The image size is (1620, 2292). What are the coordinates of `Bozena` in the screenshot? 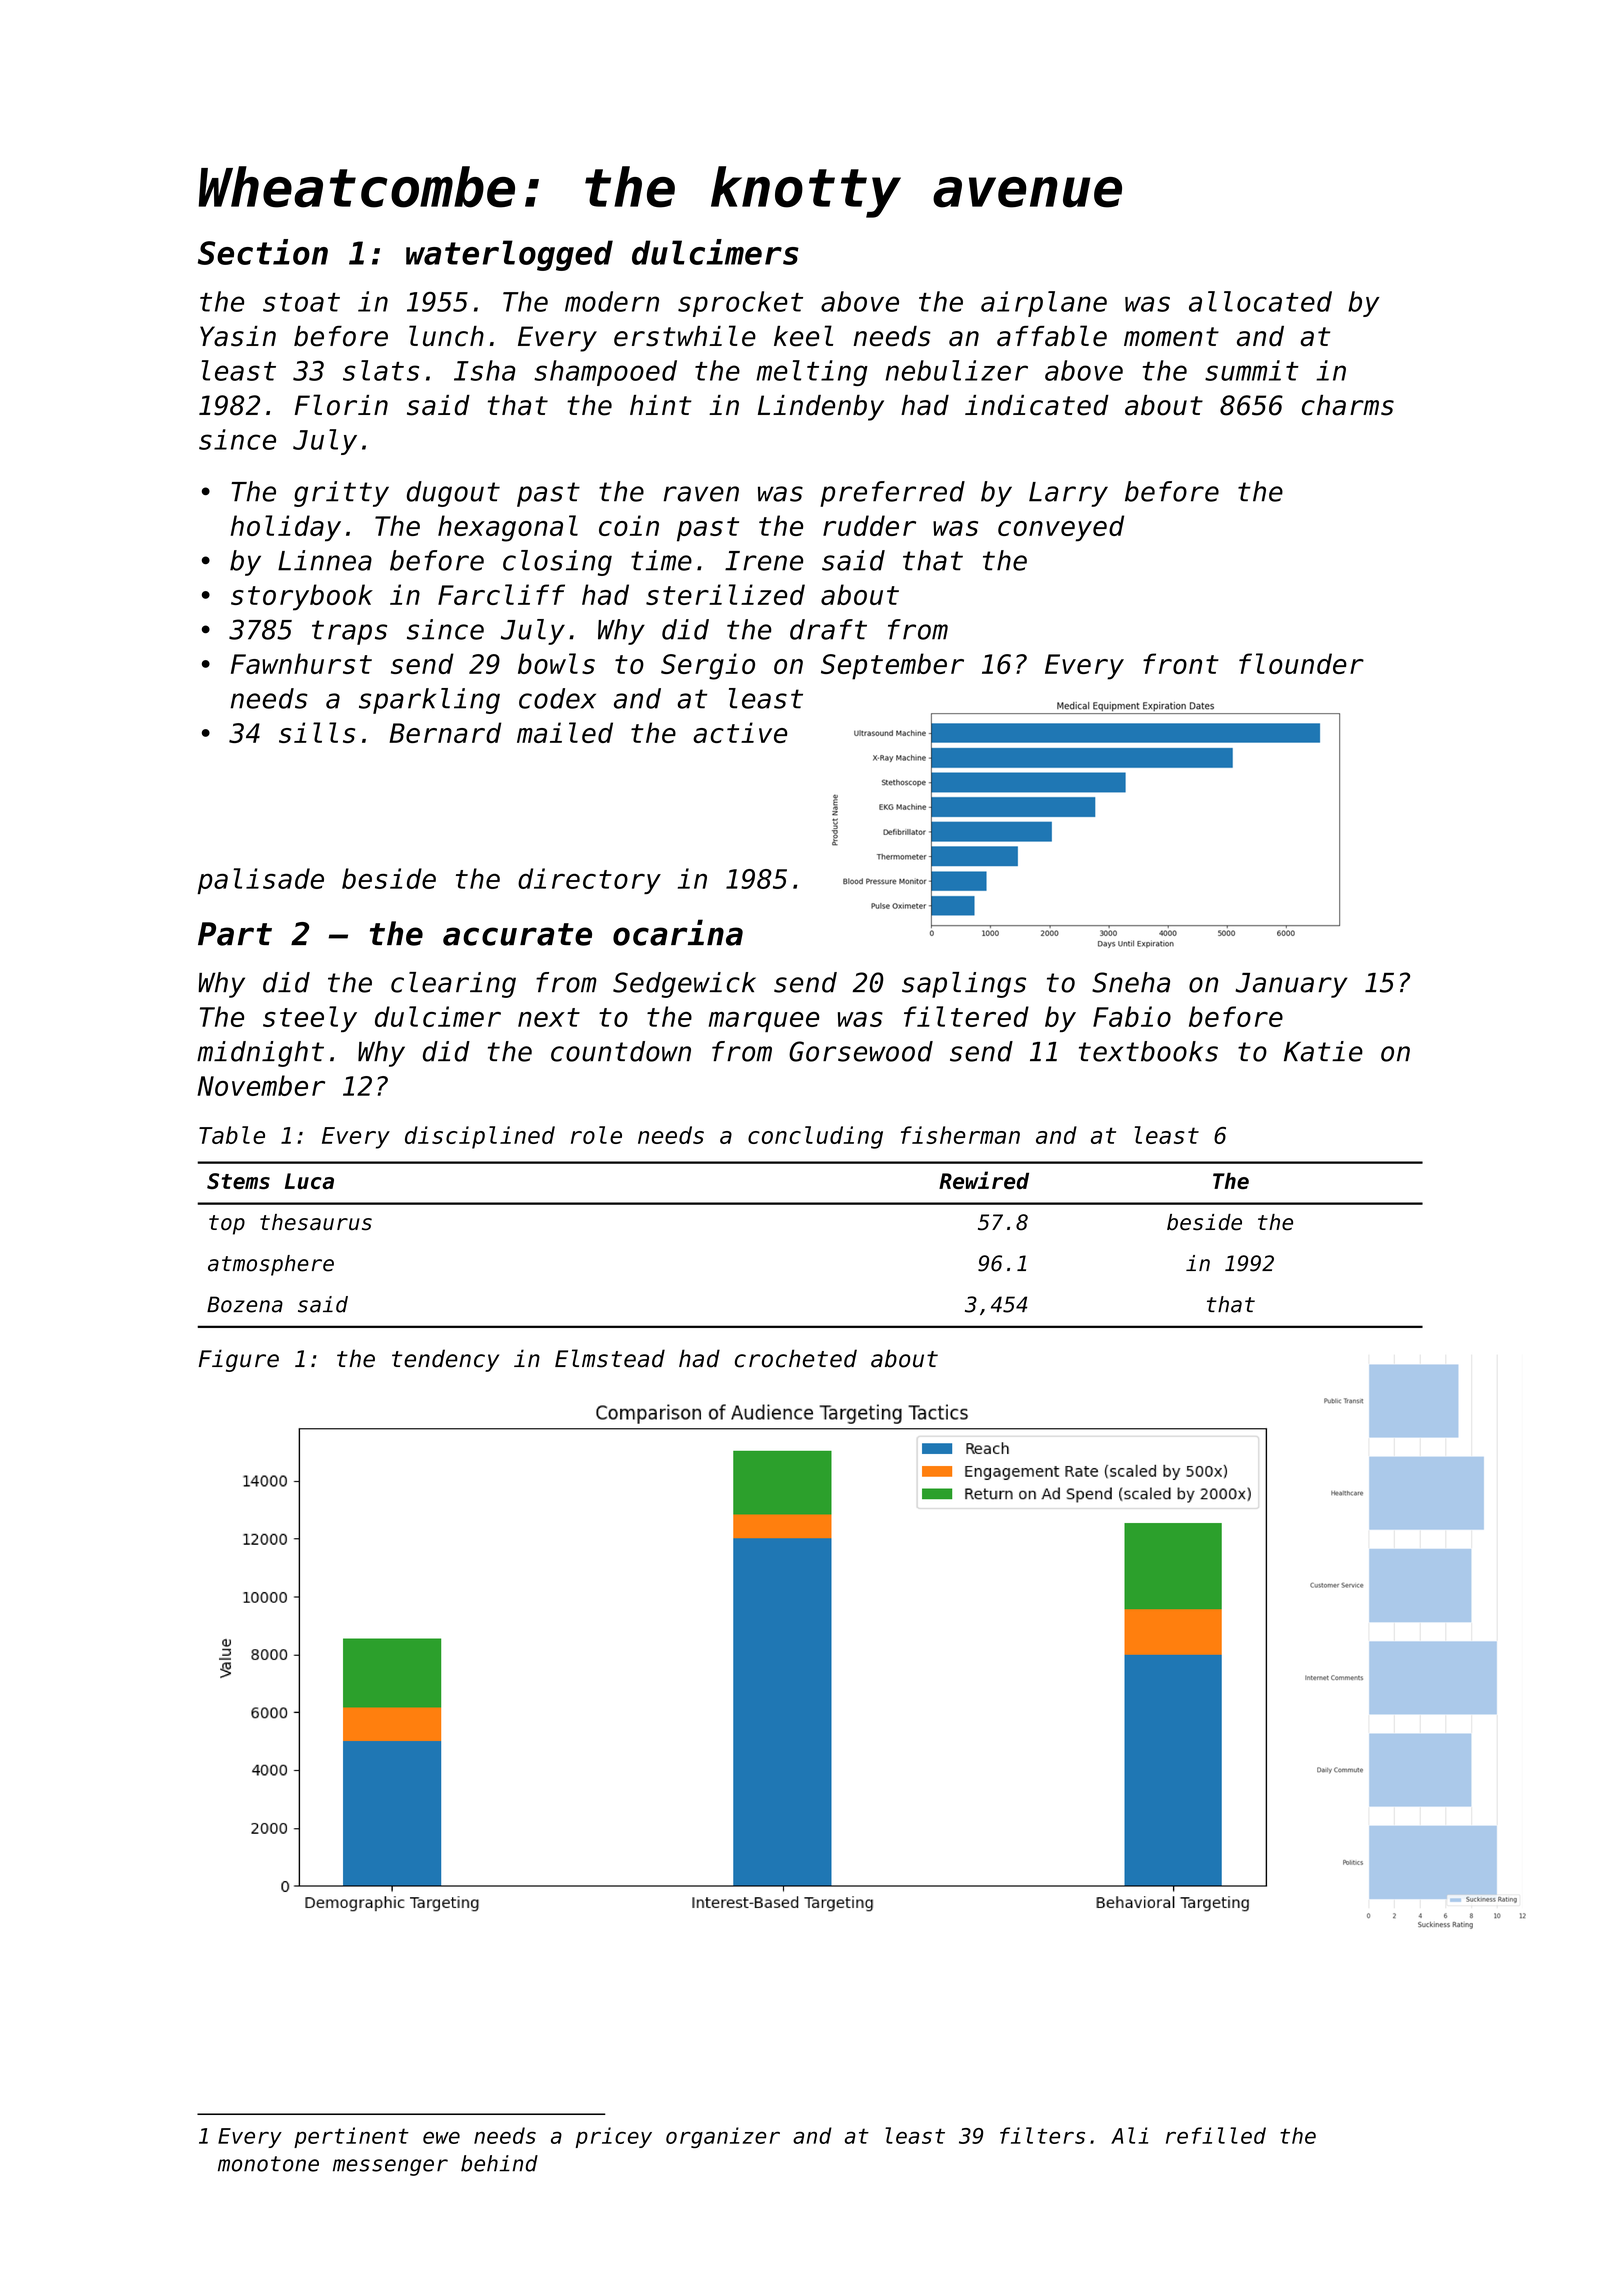 It's located at (245, 1304).
